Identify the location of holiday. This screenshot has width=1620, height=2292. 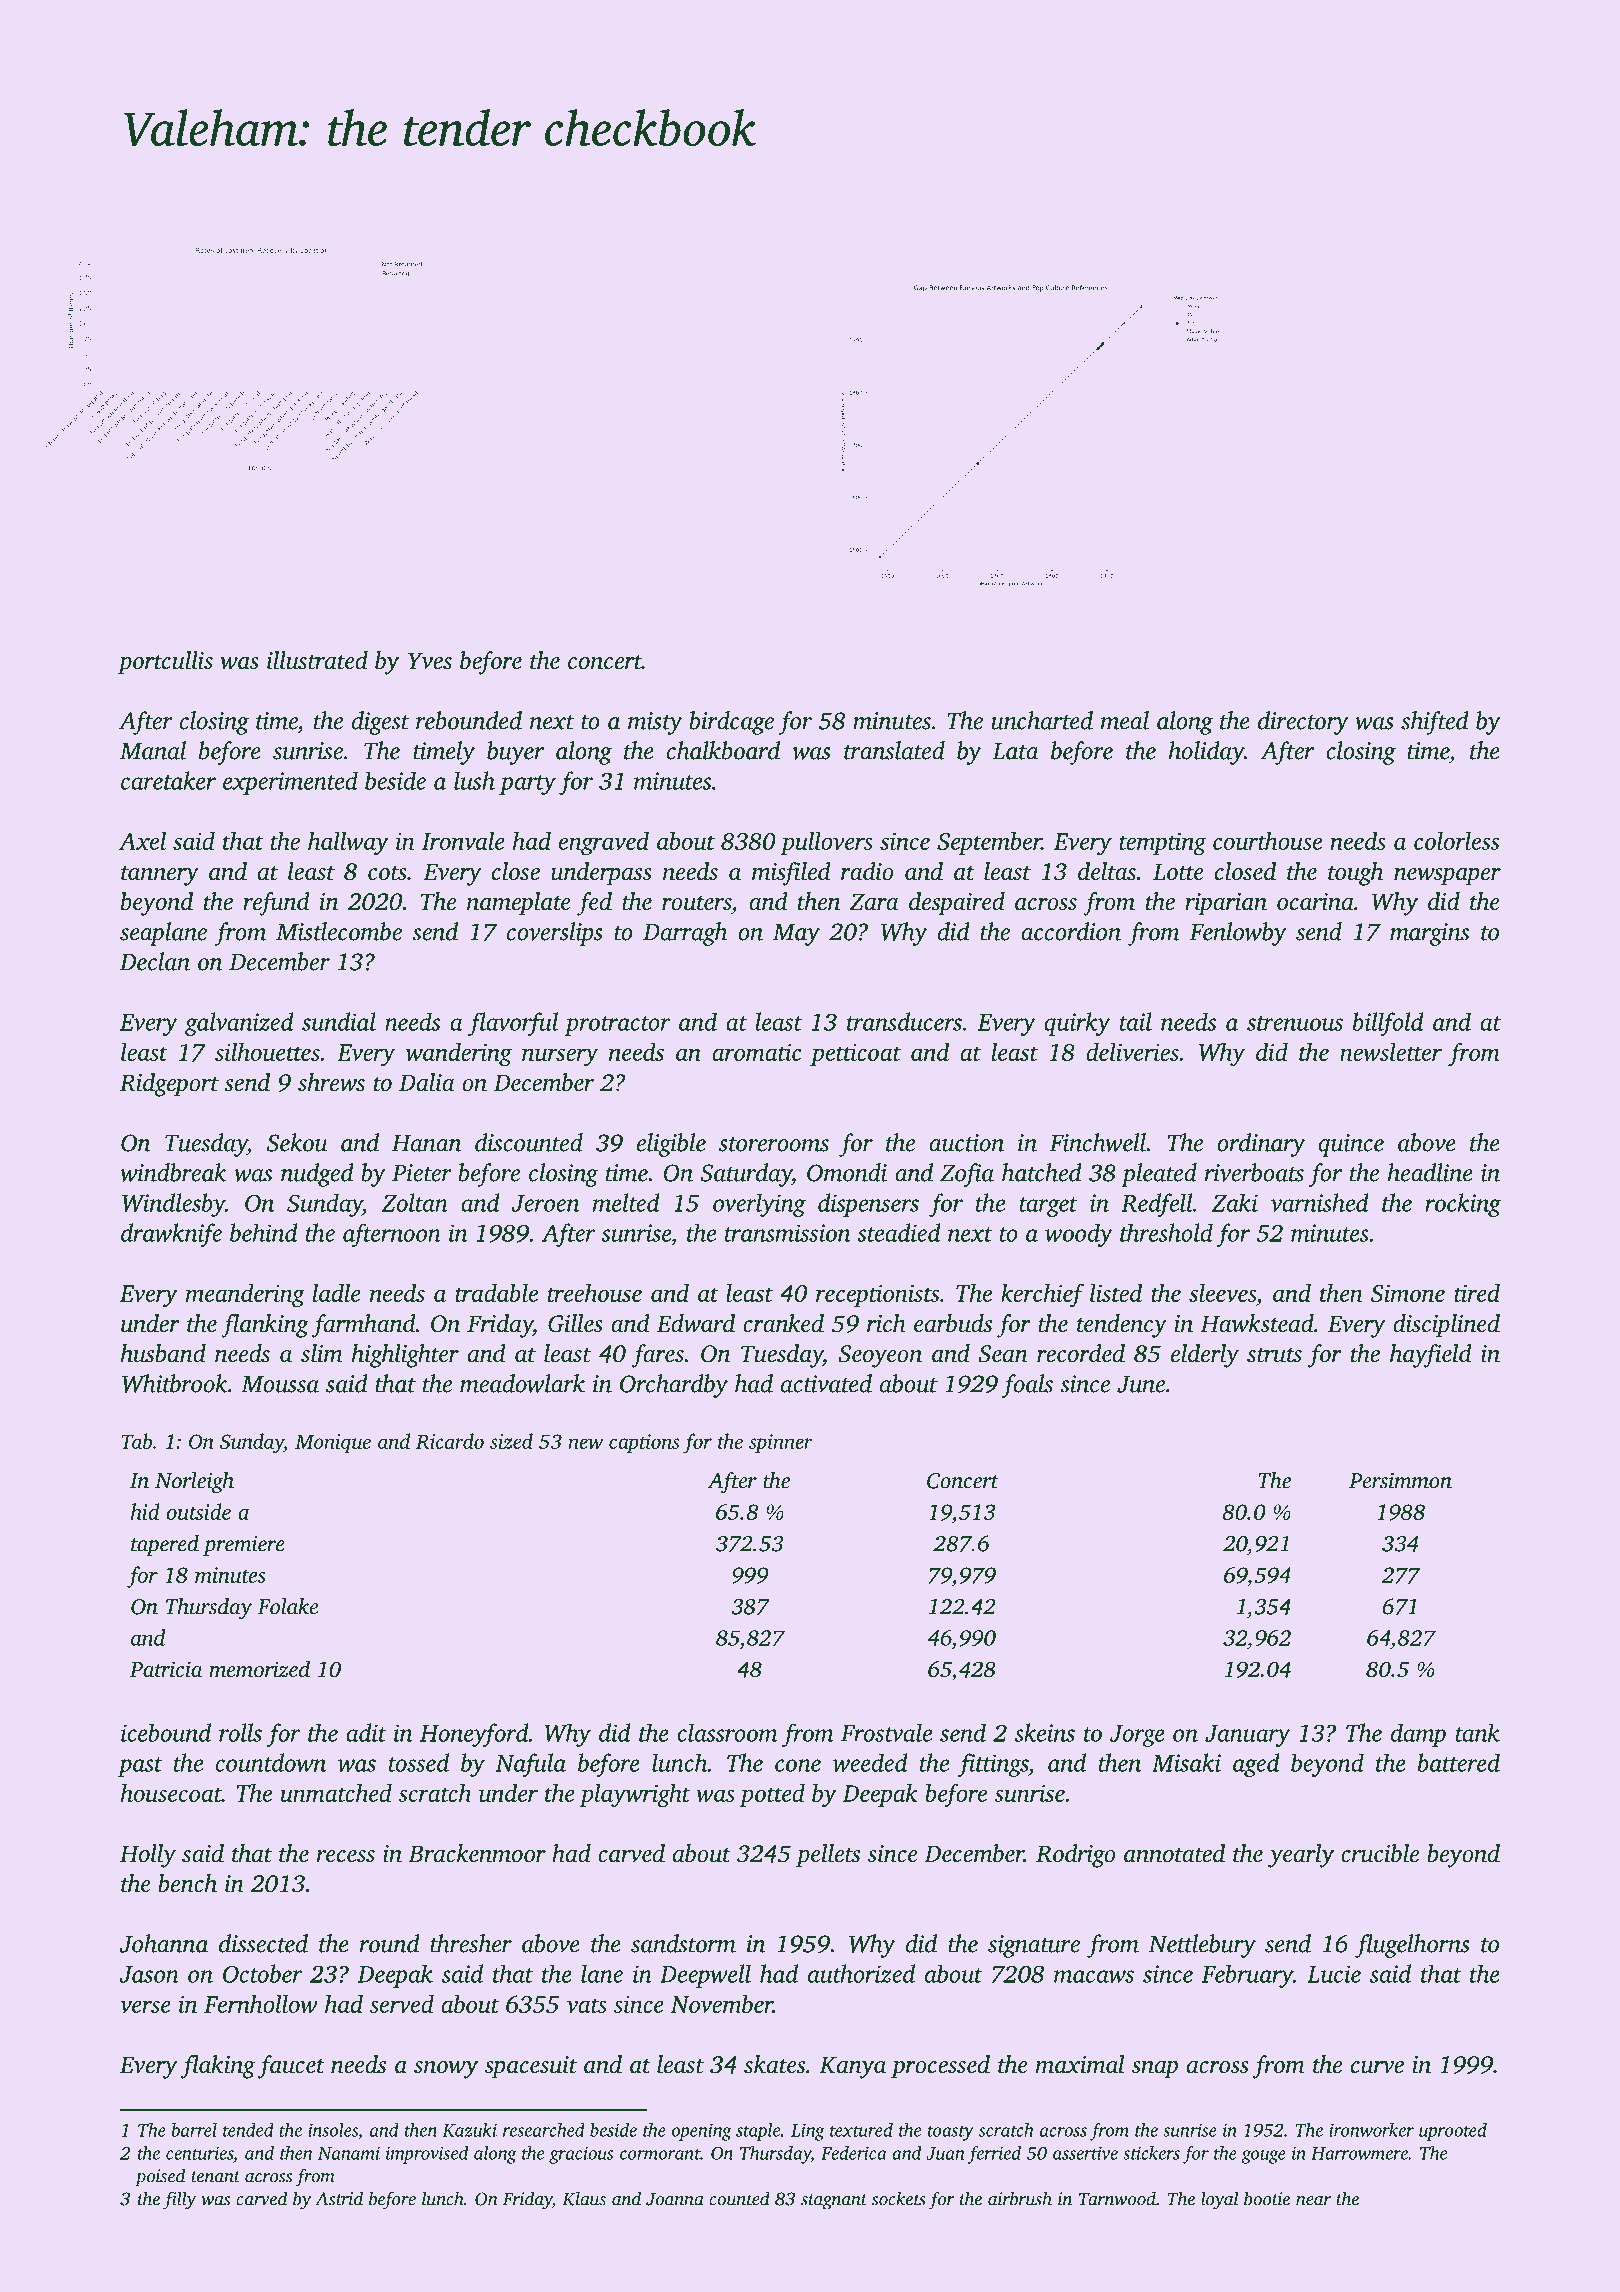
(1206, 753).
